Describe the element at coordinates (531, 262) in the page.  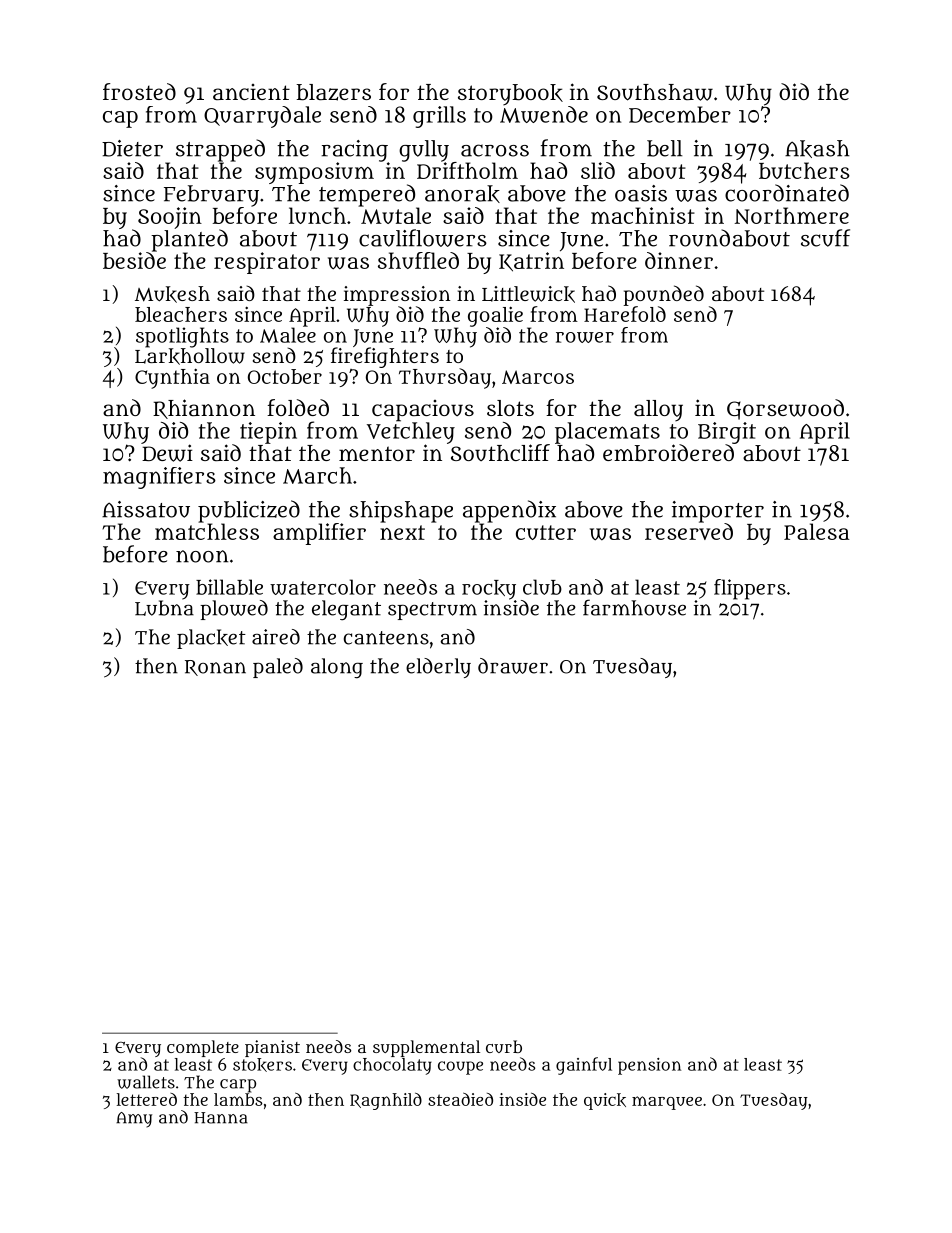
I see `Katrin` at that location.
